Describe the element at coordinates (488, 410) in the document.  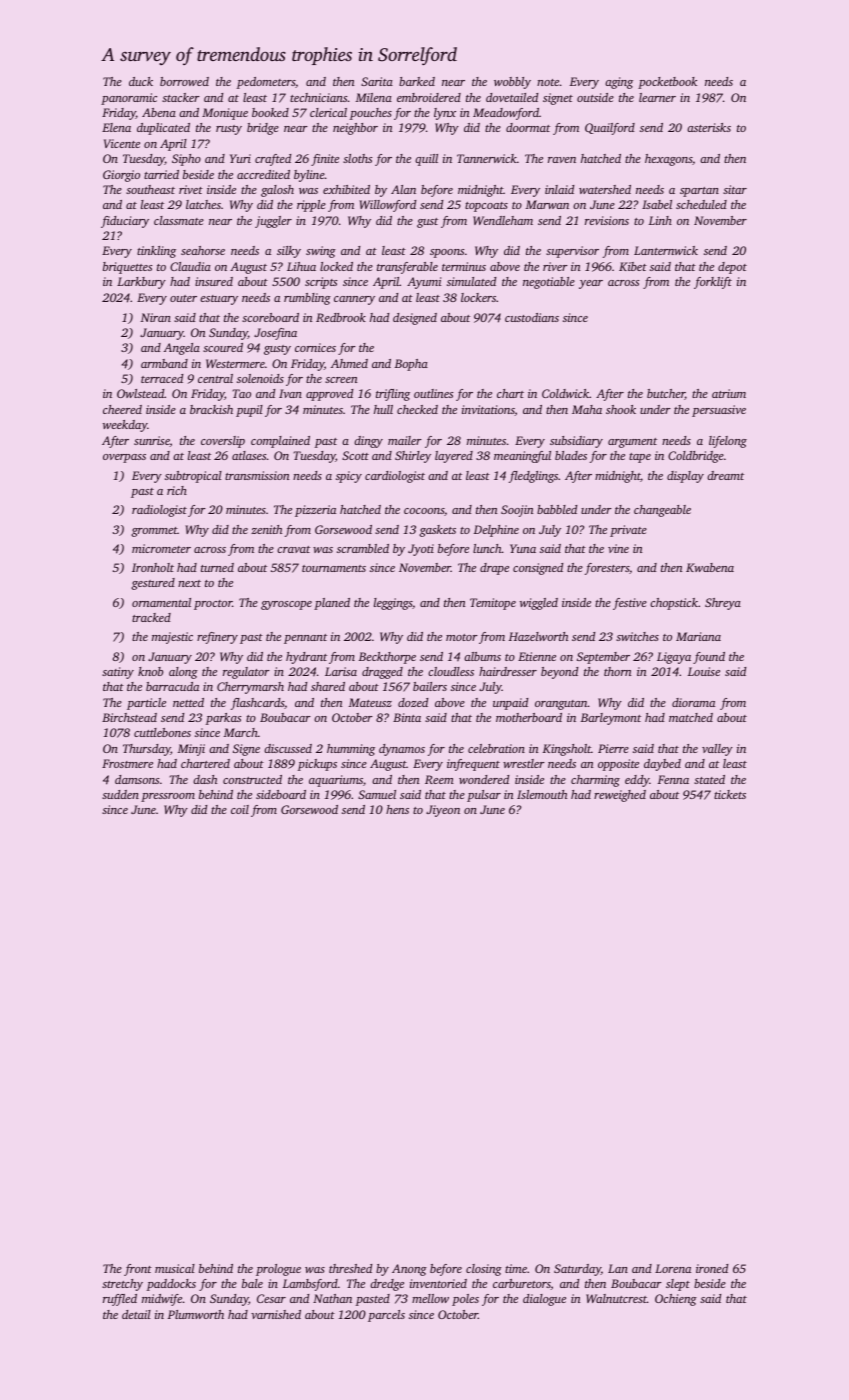
I see `invitations` at that location.
